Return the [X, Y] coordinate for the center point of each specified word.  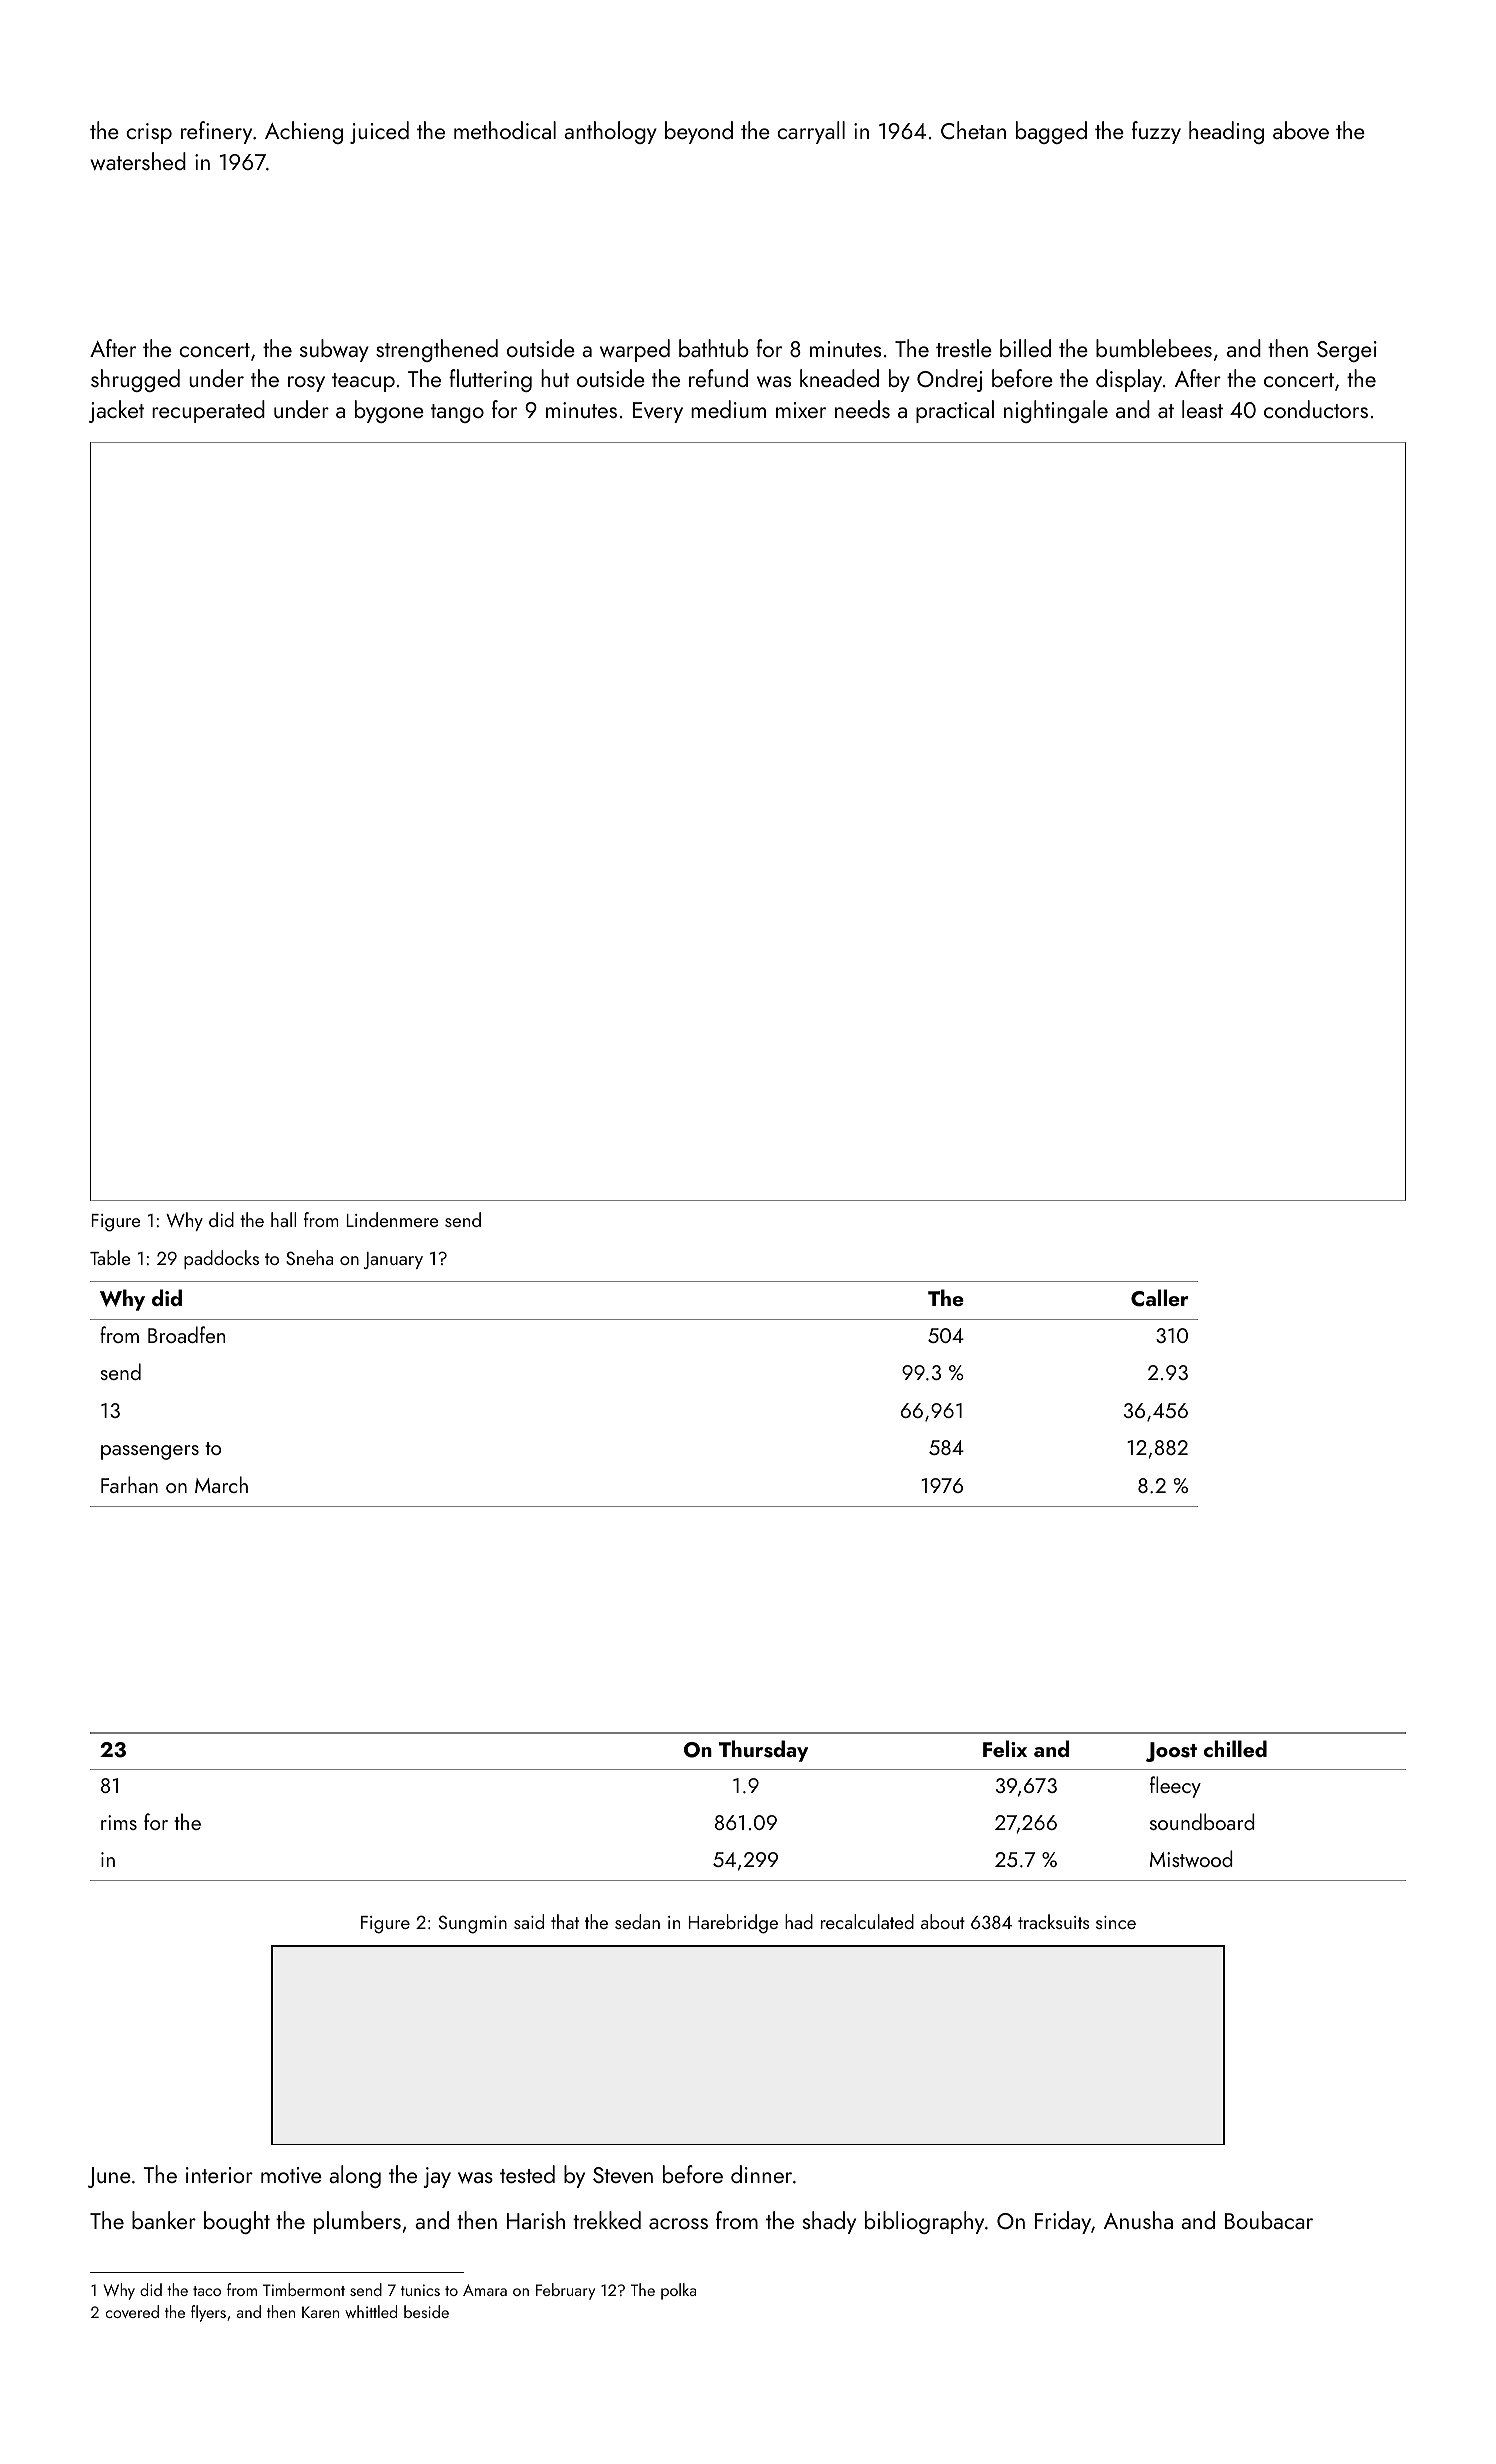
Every [658, 412]
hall [283, 1219]
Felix [1005, 1748]
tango [457, 413]
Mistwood [1191, 1858]
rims [119, 1822]
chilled [1235, 1748]
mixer [801, 410]
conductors [1316, 409]
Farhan [129, 1484]
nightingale [1056, 411]
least [1202, 409]
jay [437, 2177]
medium [728, 409]
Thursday [763, 1751]
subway [334, 350]
